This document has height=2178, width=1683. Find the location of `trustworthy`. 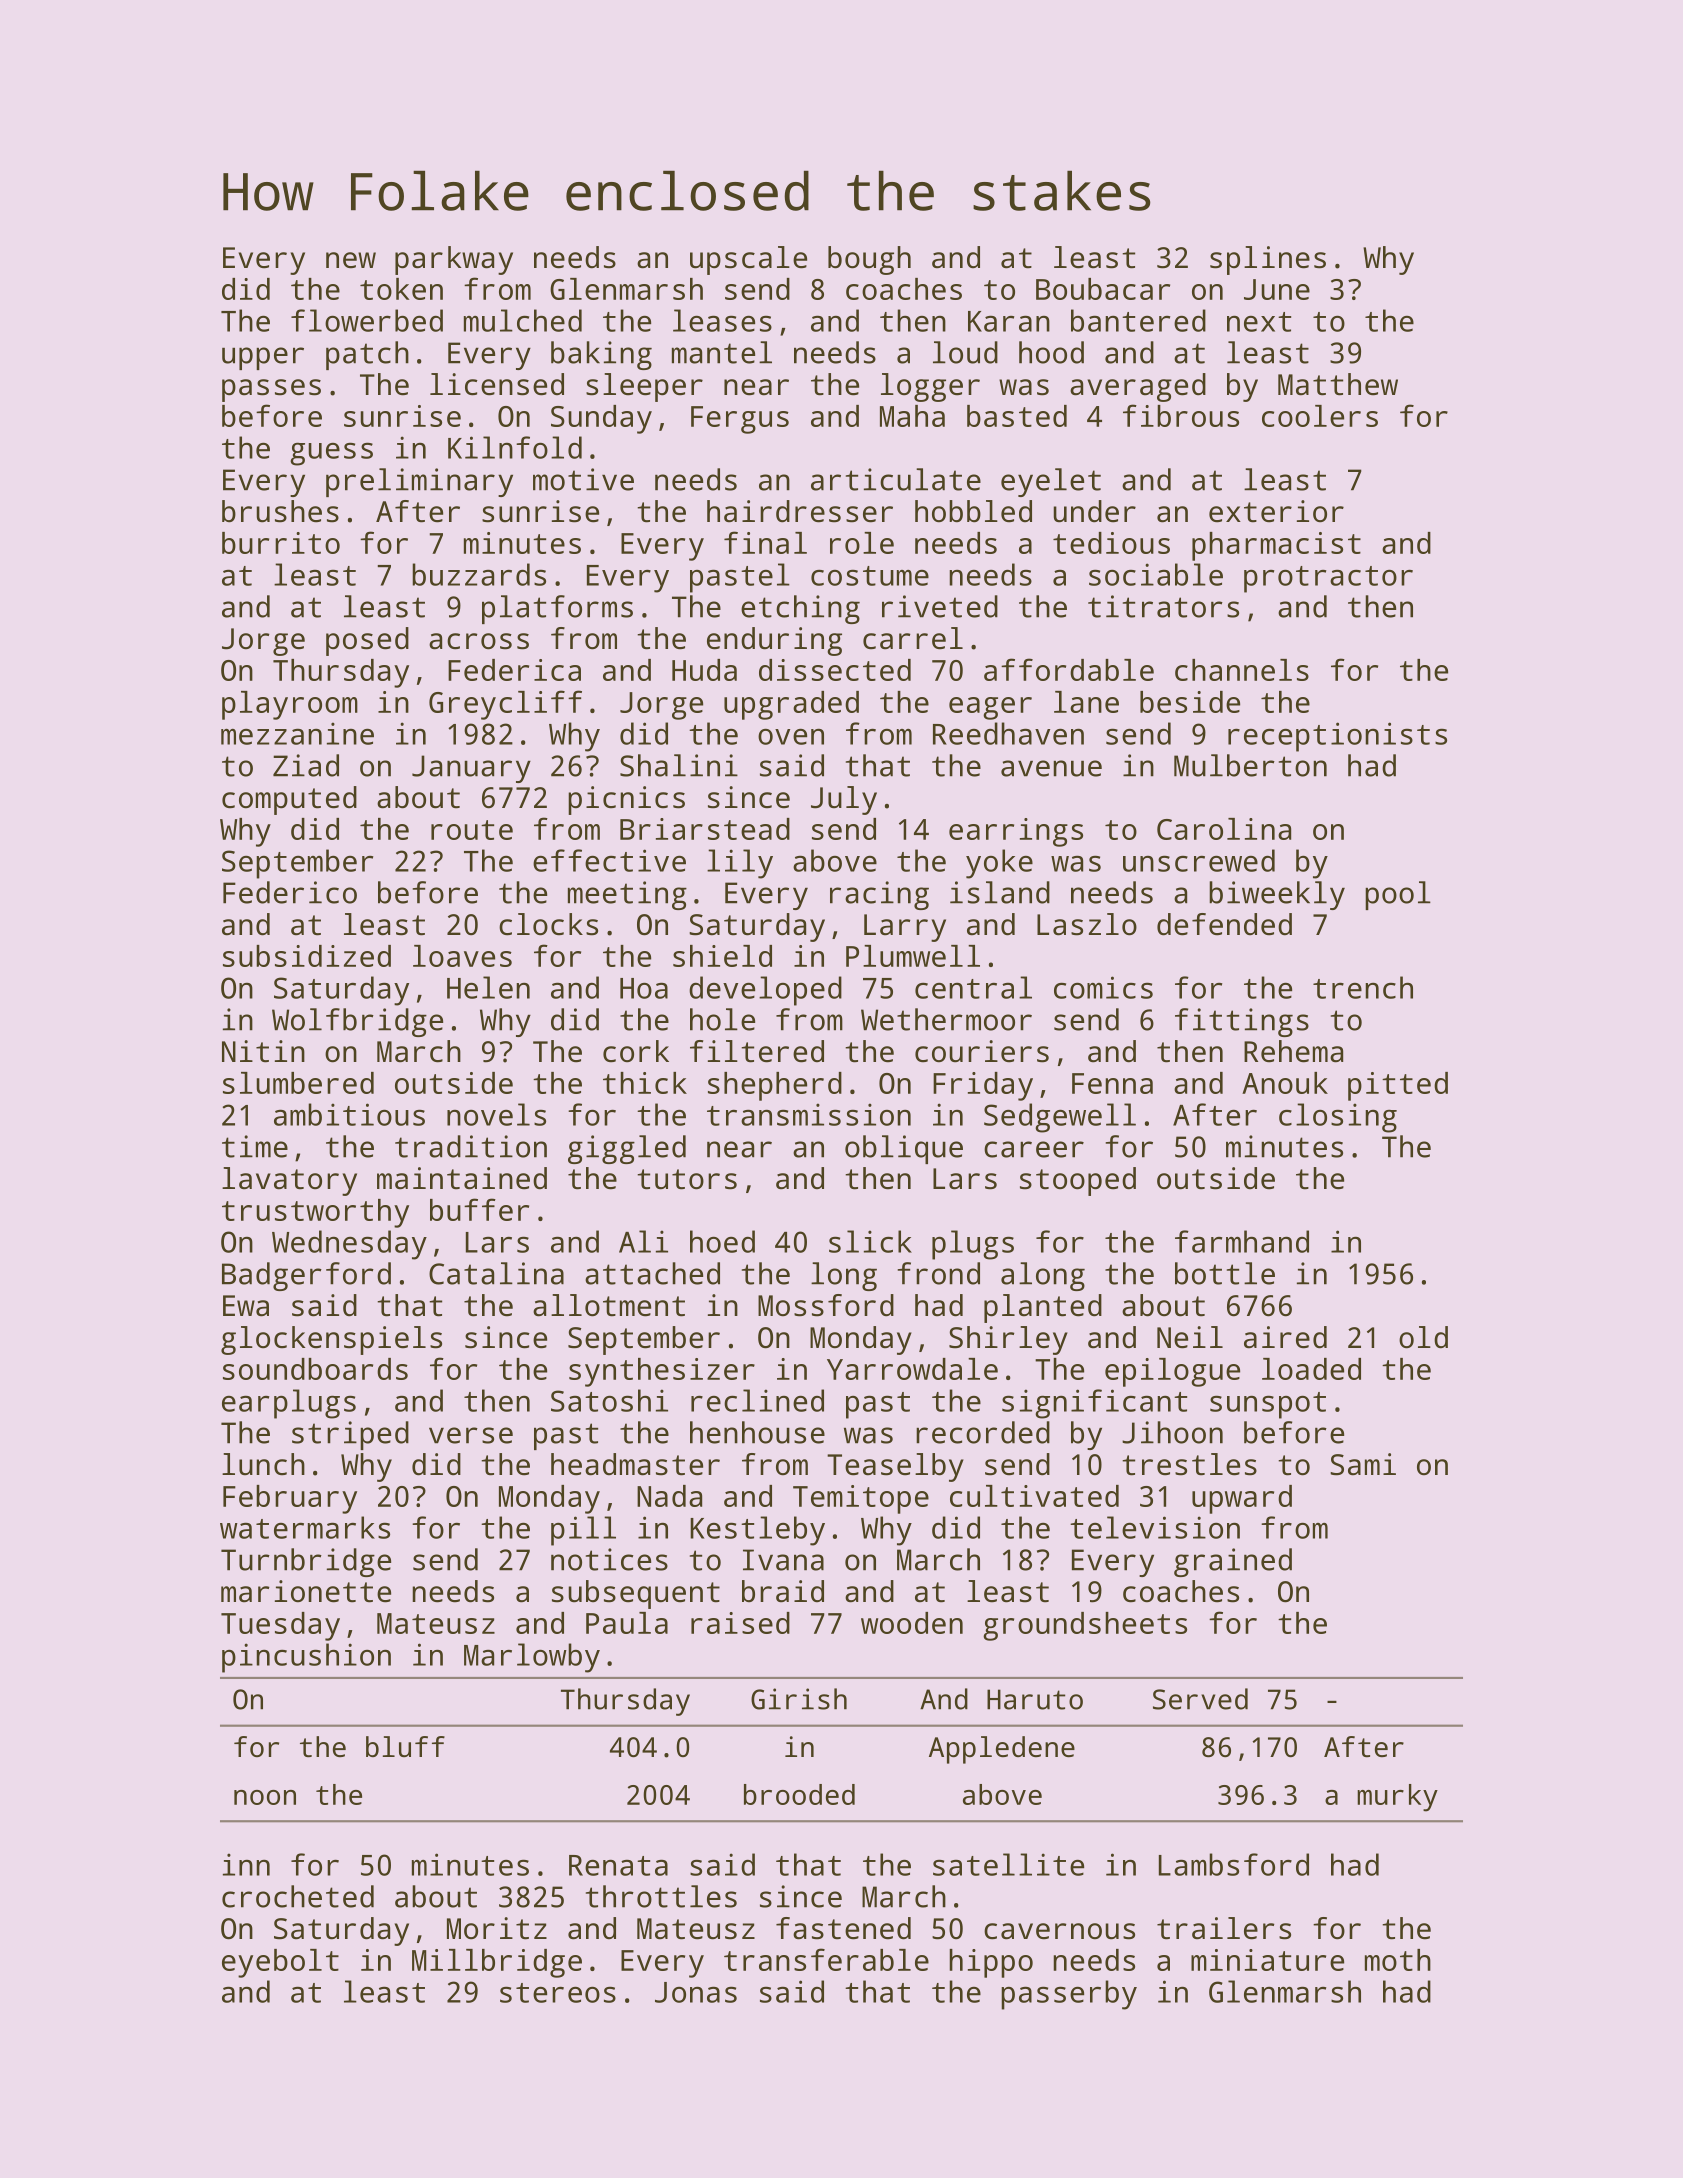

trustworthy is located at coordinates (315, 1213).
